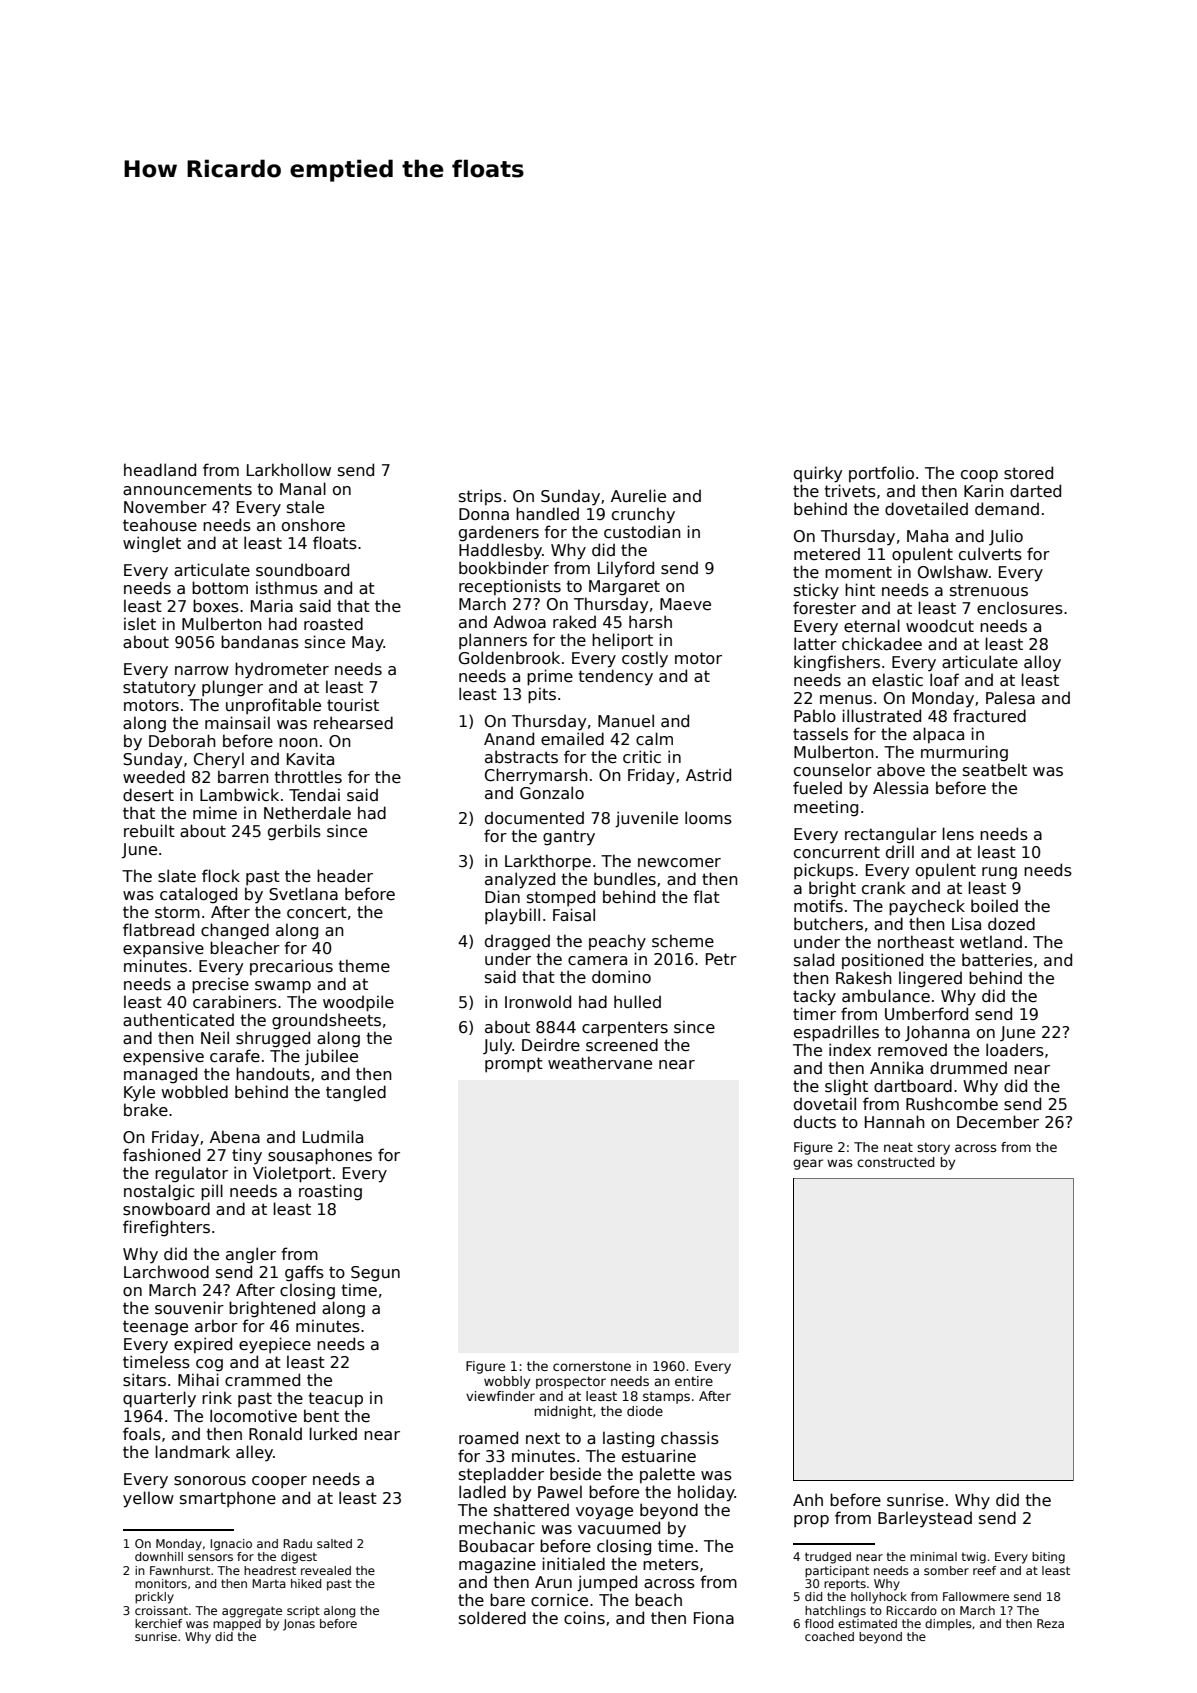 This screenshot has width=1197, height=1693. What do you see at coordinates (313, 524) in the screenshot?
I see `onshore` at bounding box center [313, 524].
